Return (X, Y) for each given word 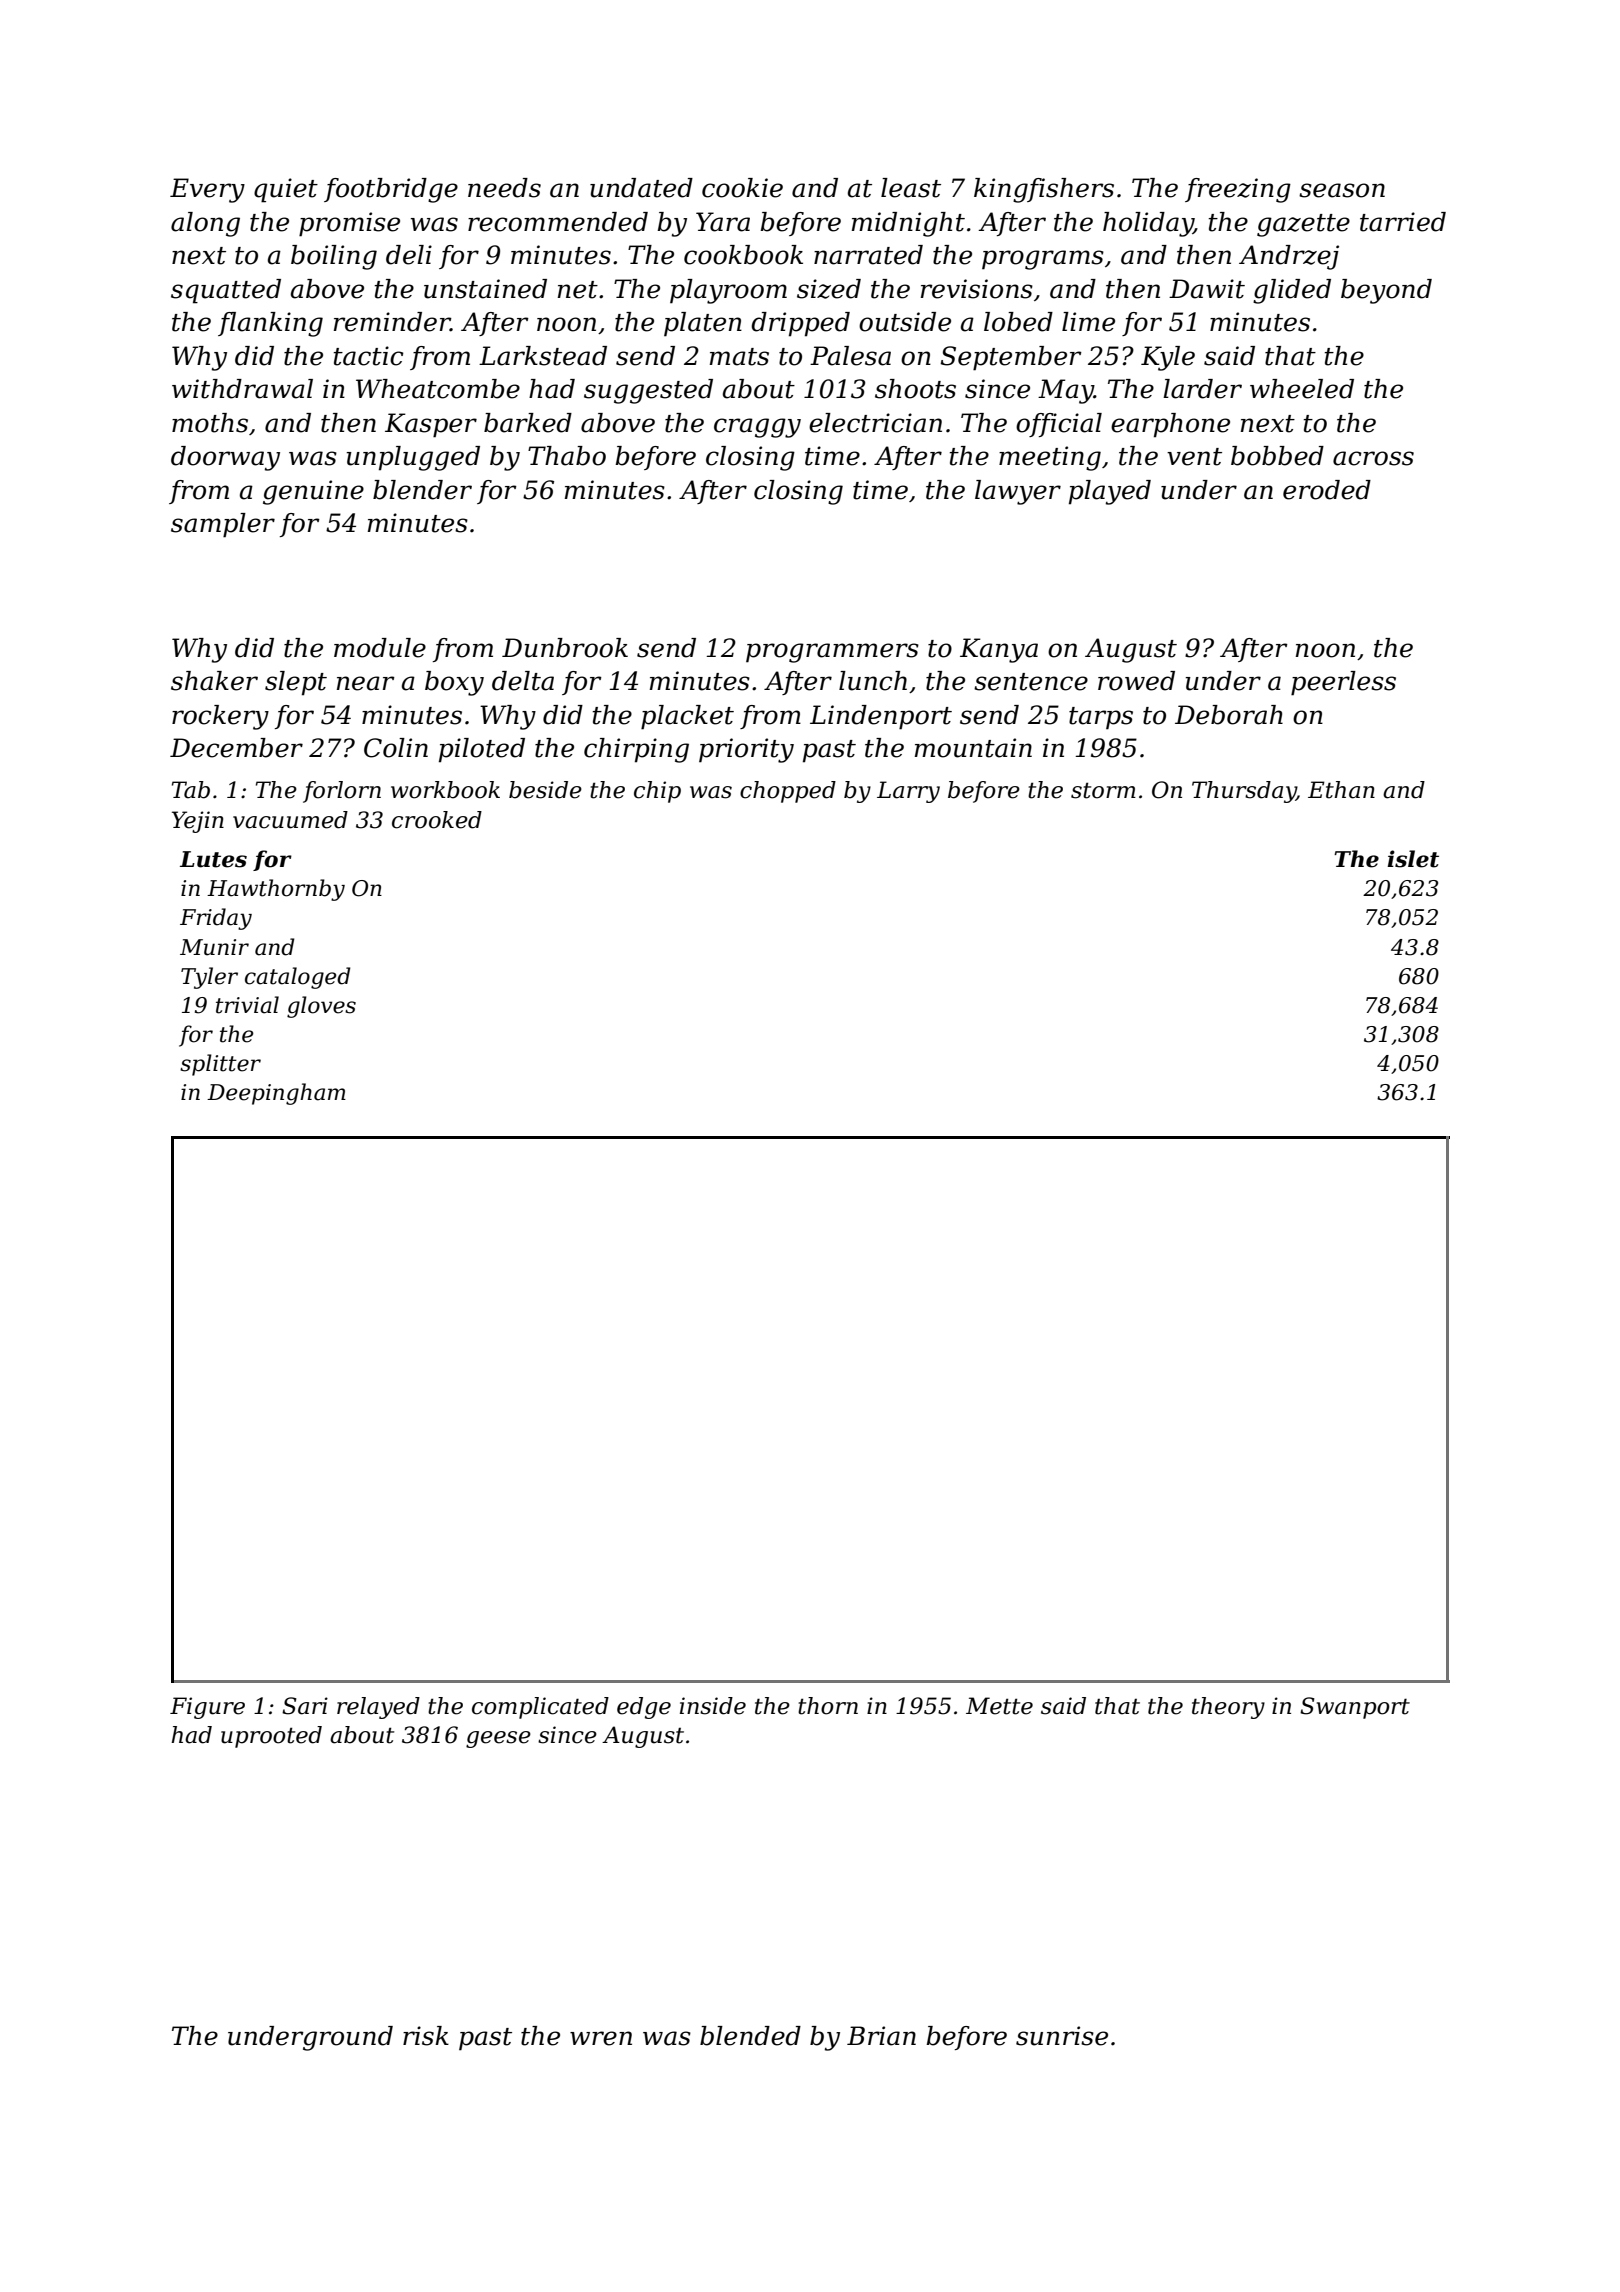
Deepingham (276, 1094)
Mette (999, 1706)
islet (1413, 859)
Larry (908, 792)
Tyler (209, 978)
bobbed (1277, 456)
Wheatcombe (438, 389)
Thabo (567, 456)
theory (1228, 1708)
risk (426, 2036)
